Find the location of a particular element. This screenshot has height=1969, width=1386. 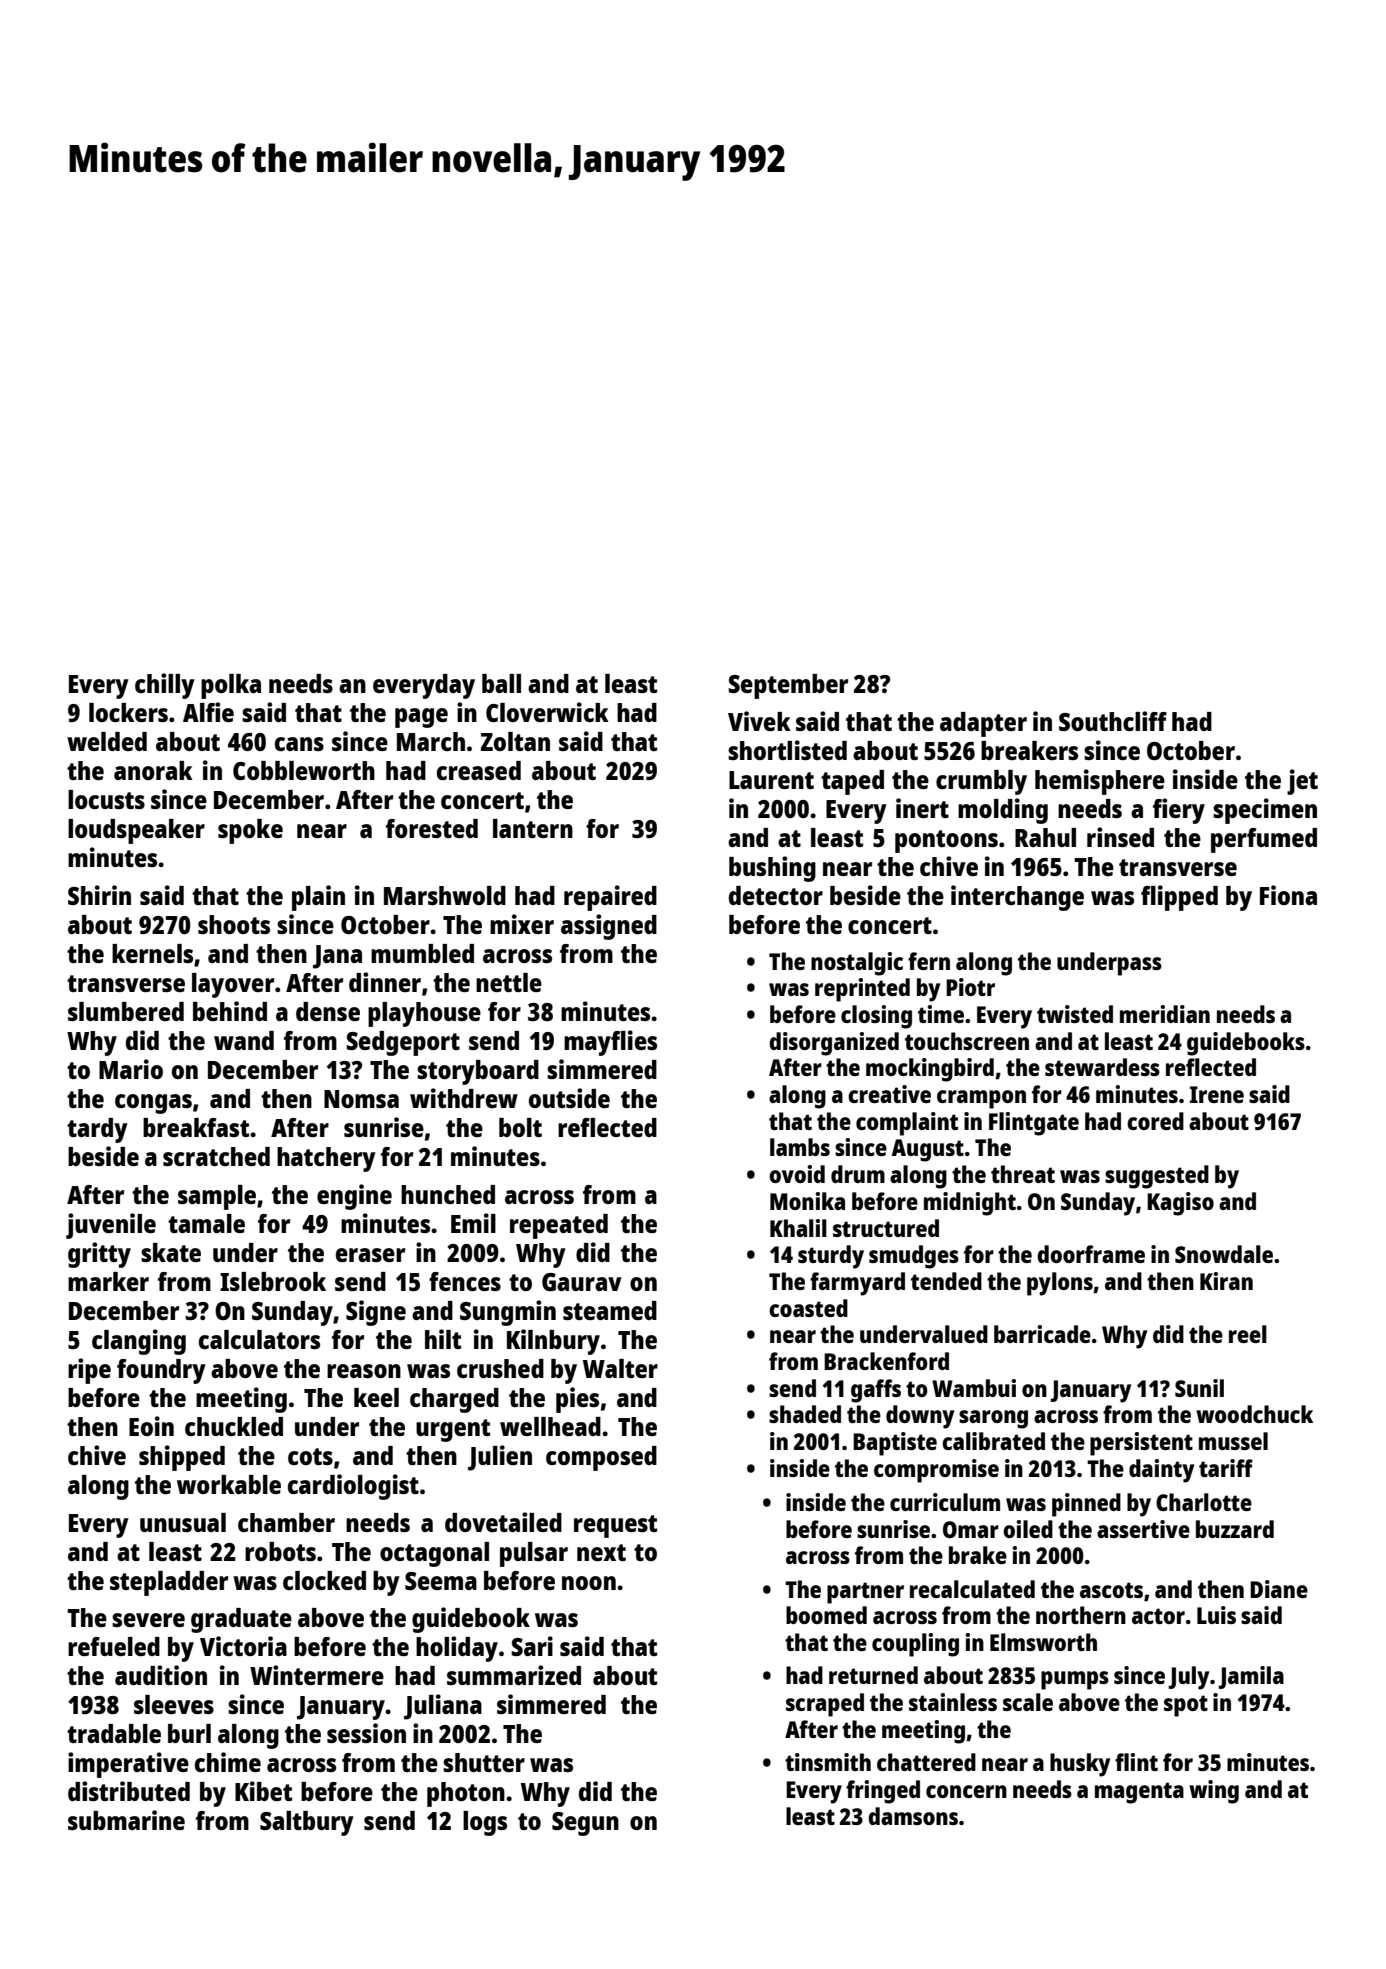

Nomsa is located at coordinates (361, 1099).
